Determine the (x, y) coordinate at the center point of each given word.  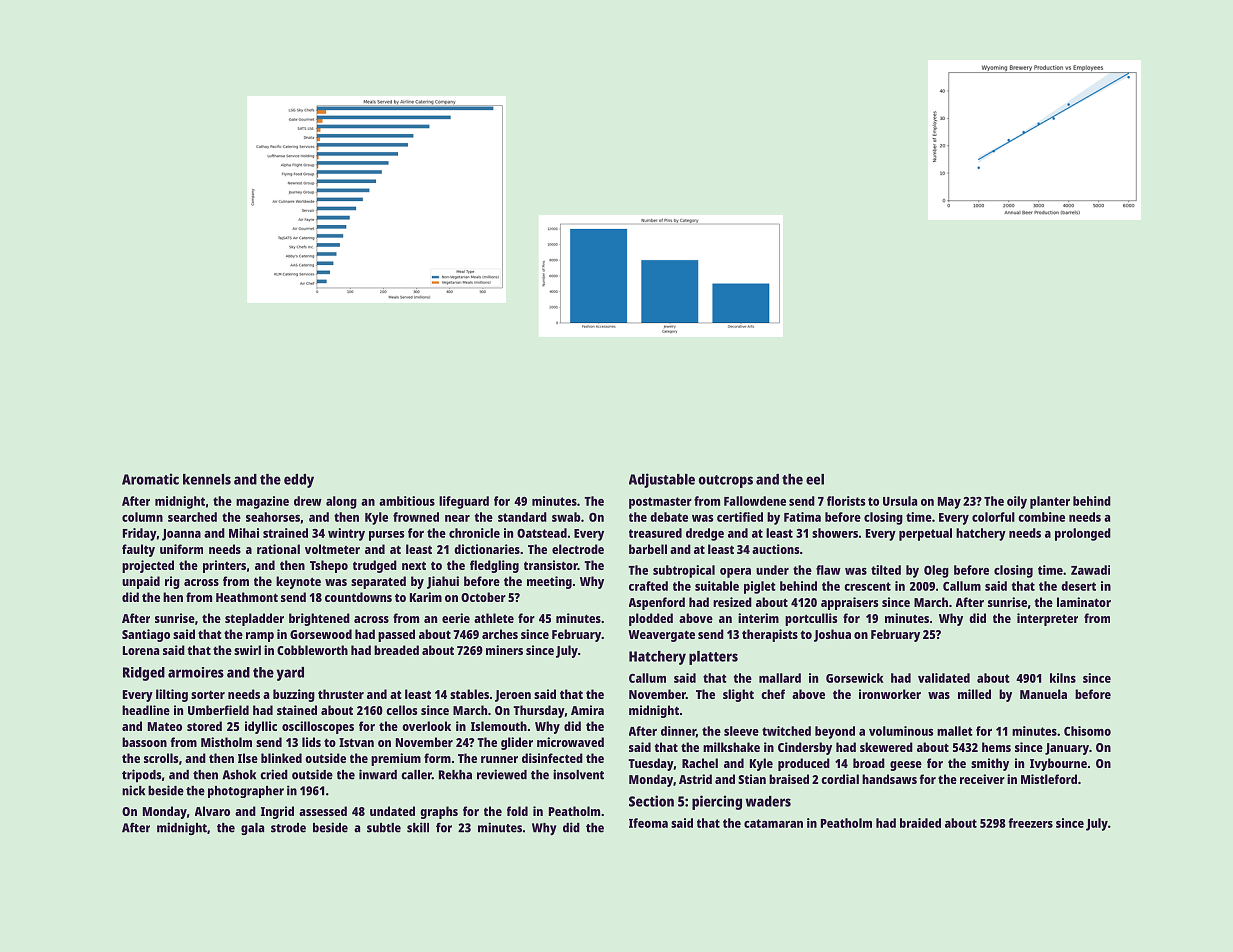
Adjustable (662, 480)
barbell (648, 549)
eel (815, 479)
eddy (299, 481)
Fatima (802, 517)
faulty (138, 550)
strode (288, 828)
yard (290, 674)
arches (500, 634)
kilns (1063, 678)
